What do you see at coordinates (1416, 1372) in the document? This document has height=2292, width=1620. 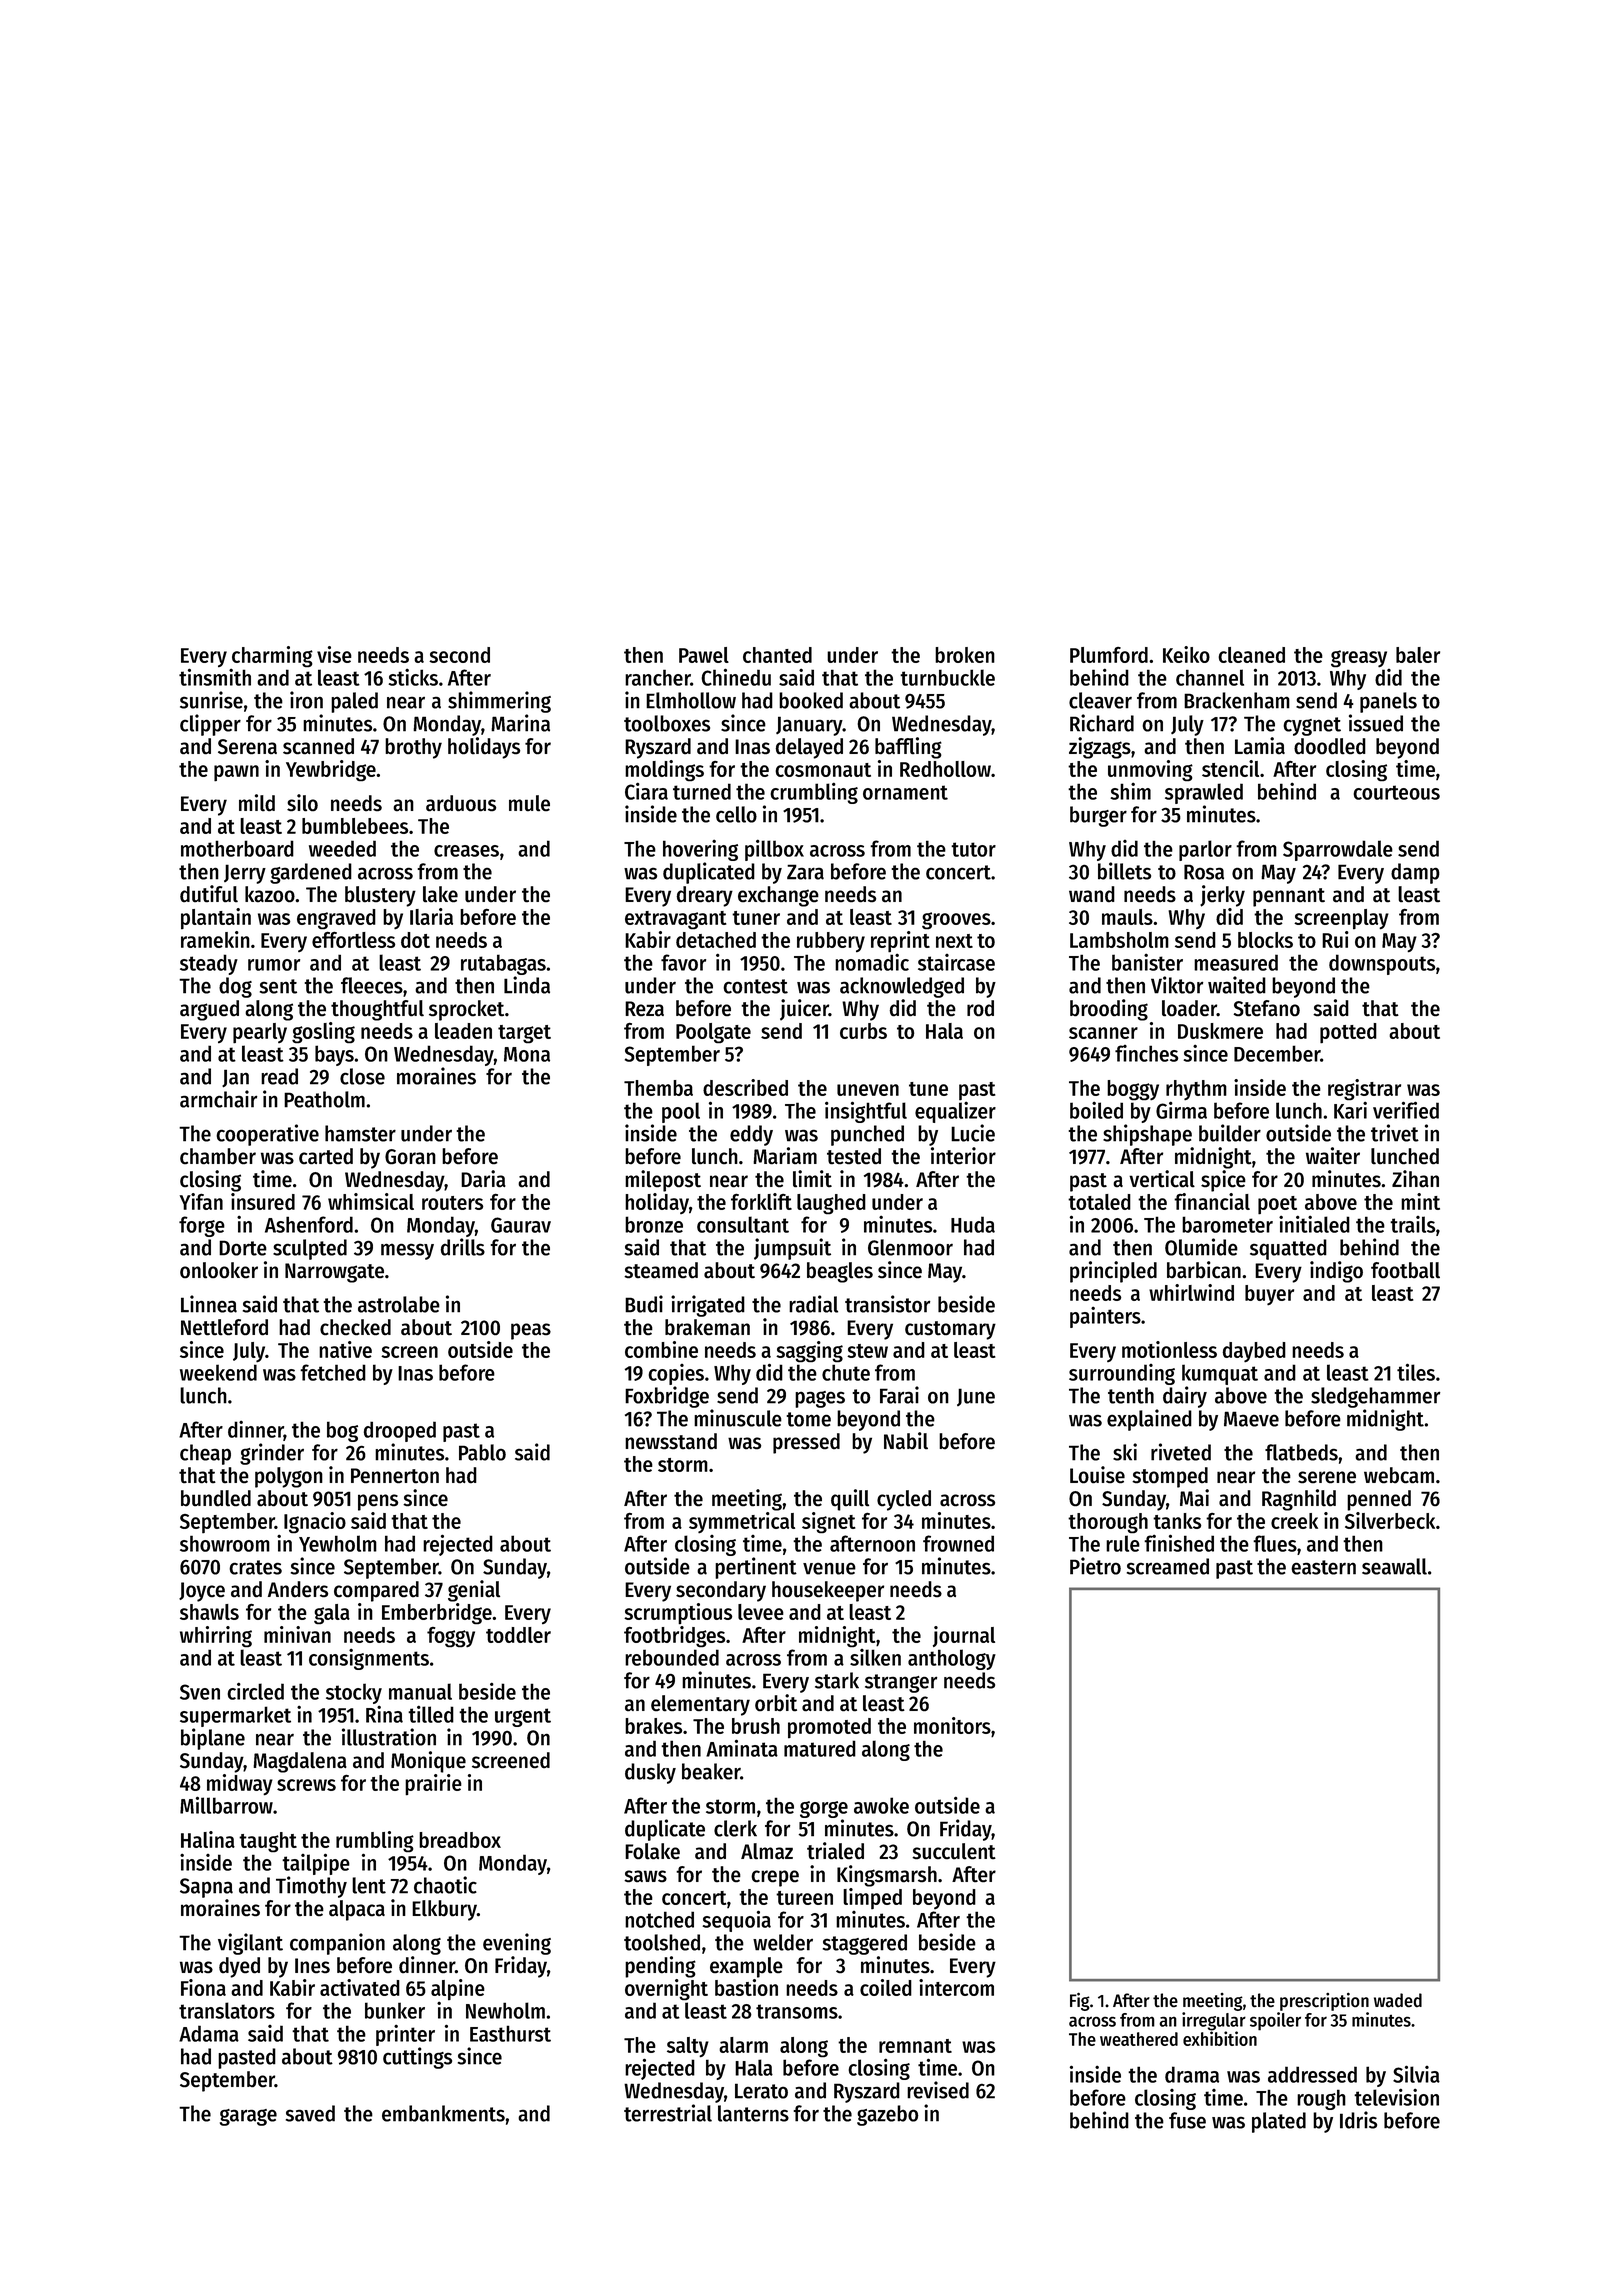 I see `tiles` at bounding box center [1416, 1372].
